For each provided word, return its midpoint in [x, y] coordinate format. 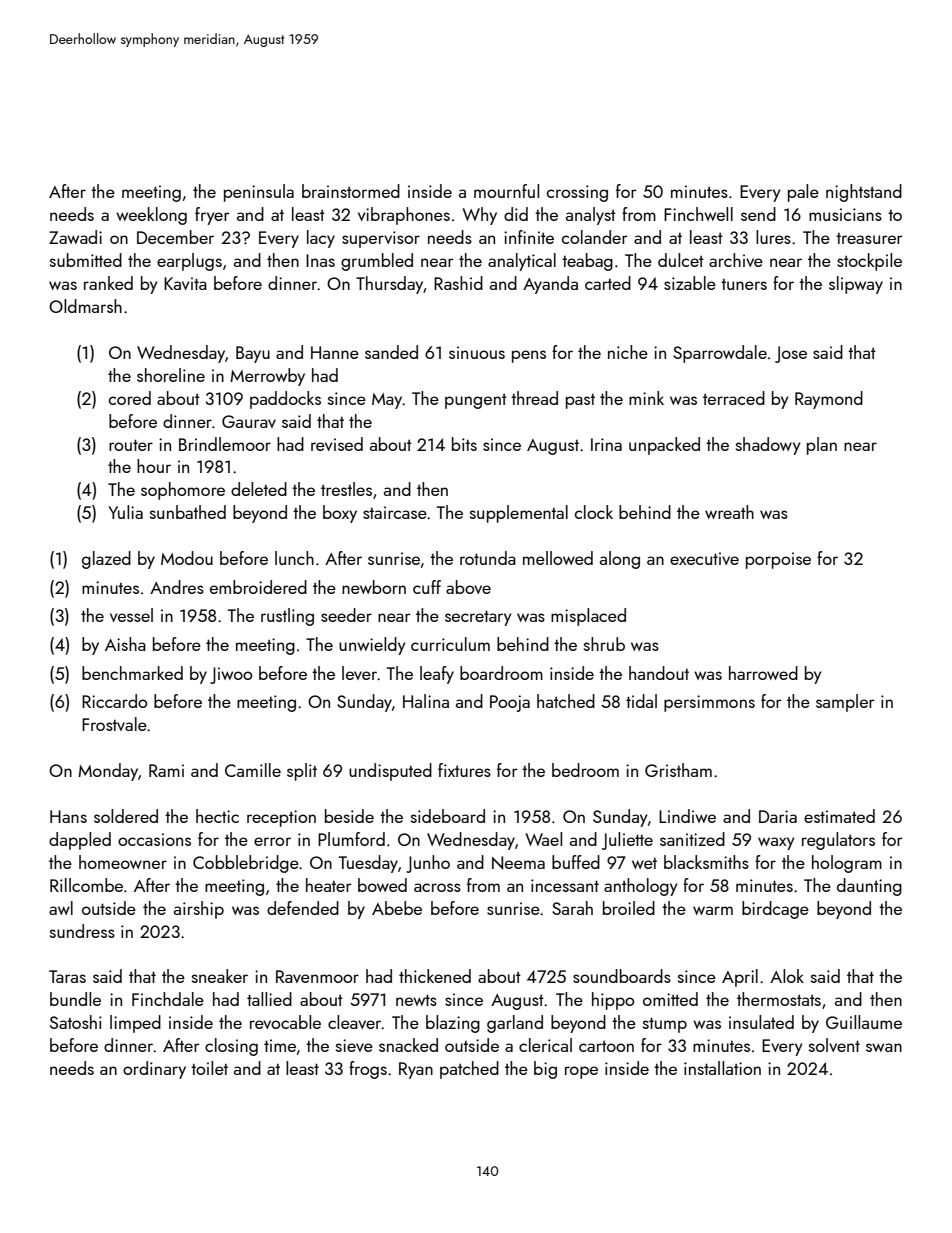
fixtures [464, 770]
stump [665, 1025]
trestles [346, 489]
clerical [545, 1045]
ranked [108, 283]
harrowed [763, 673]
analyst [591, 216]
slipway [856, 285]
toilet [209, 1068]
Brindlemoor [225, 444]
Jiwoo [231, 675]
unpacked [664, 446]
